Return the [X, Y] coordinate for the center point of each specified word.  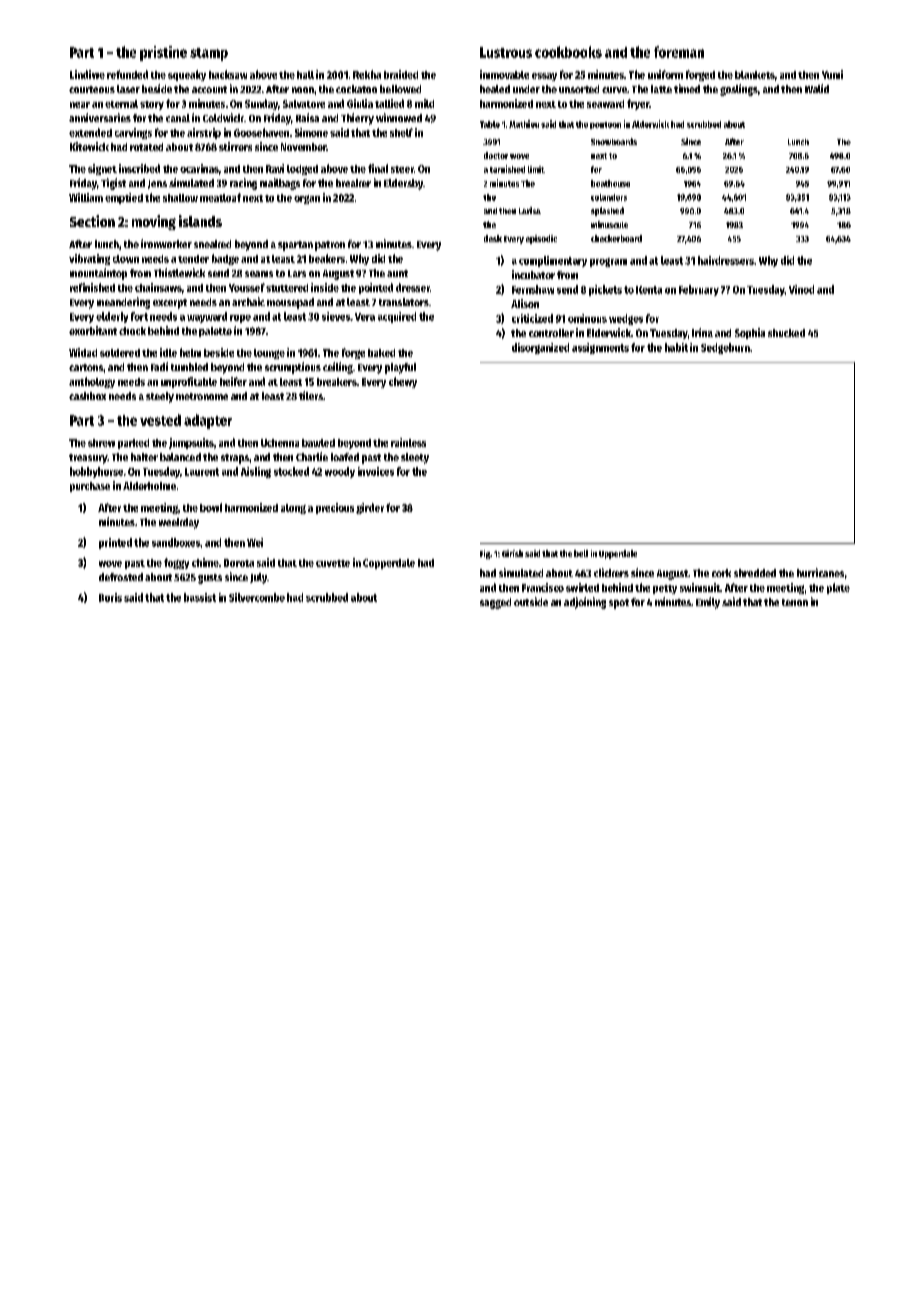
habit [676, 347]
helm [190, 352]
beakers [327, 258]
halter [144, 457]
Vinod [801, 289]
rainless [408, 442]
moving [154, 222]
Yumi [832, 74]
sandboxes [176, 542]
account [209, 89]
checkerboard [616, 238]
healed [495, 89]
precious [335, 508]
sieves [336, 316]
